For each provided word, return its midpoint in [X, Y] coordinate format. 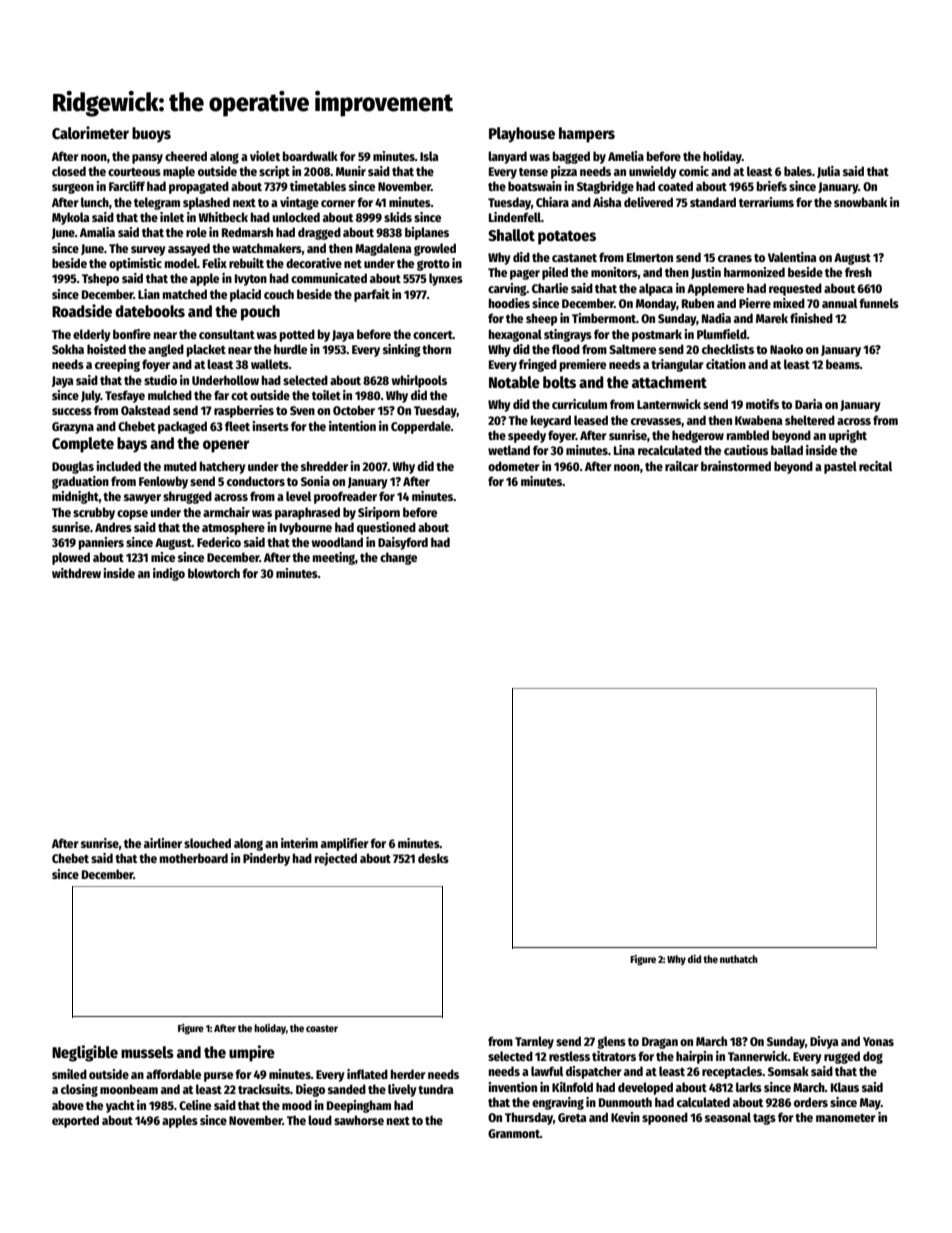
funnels [879, 303]
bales [798, 171]
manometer [846, 1118]
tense [533, 172]
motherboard [194, 858]
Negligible [85, 1053]
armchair [226, 512]
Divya [824, 1042]
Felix [215, 263]
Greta [572, 1117]
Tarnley [534, 1042]
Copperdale [421, 427]
